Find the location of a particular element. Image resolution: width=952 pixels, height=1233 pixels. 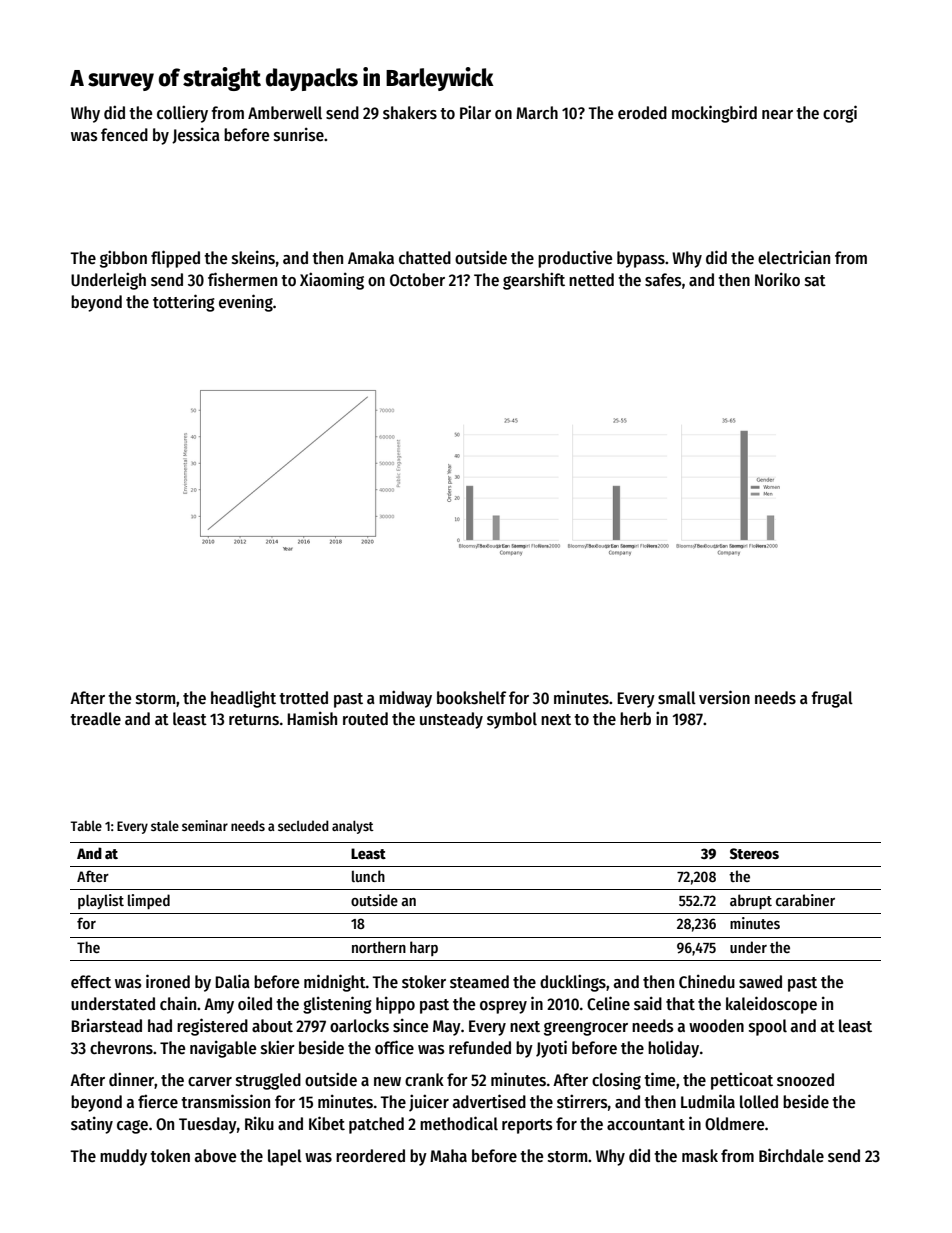

headlight is located at coordinates (243, 699).
